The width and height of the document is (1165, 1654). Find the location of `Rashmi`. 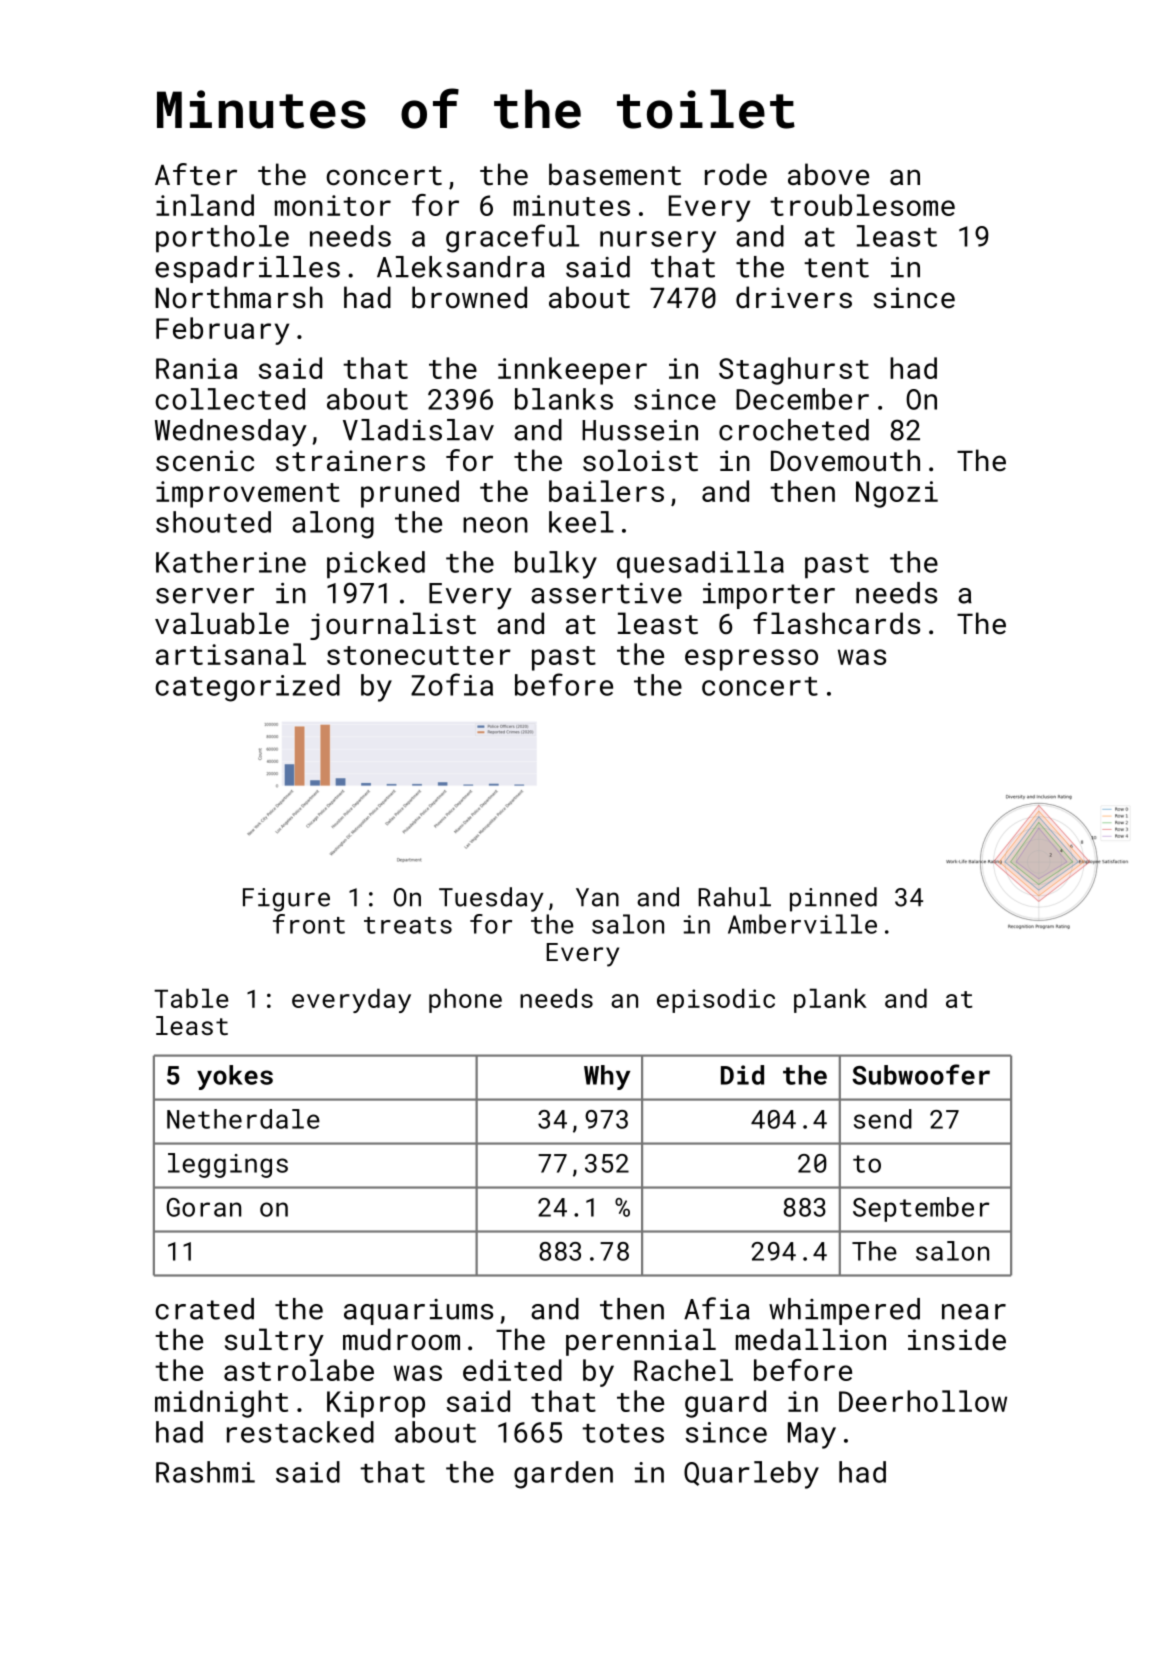

Rashmi is located at coordinates (205, 1472).
